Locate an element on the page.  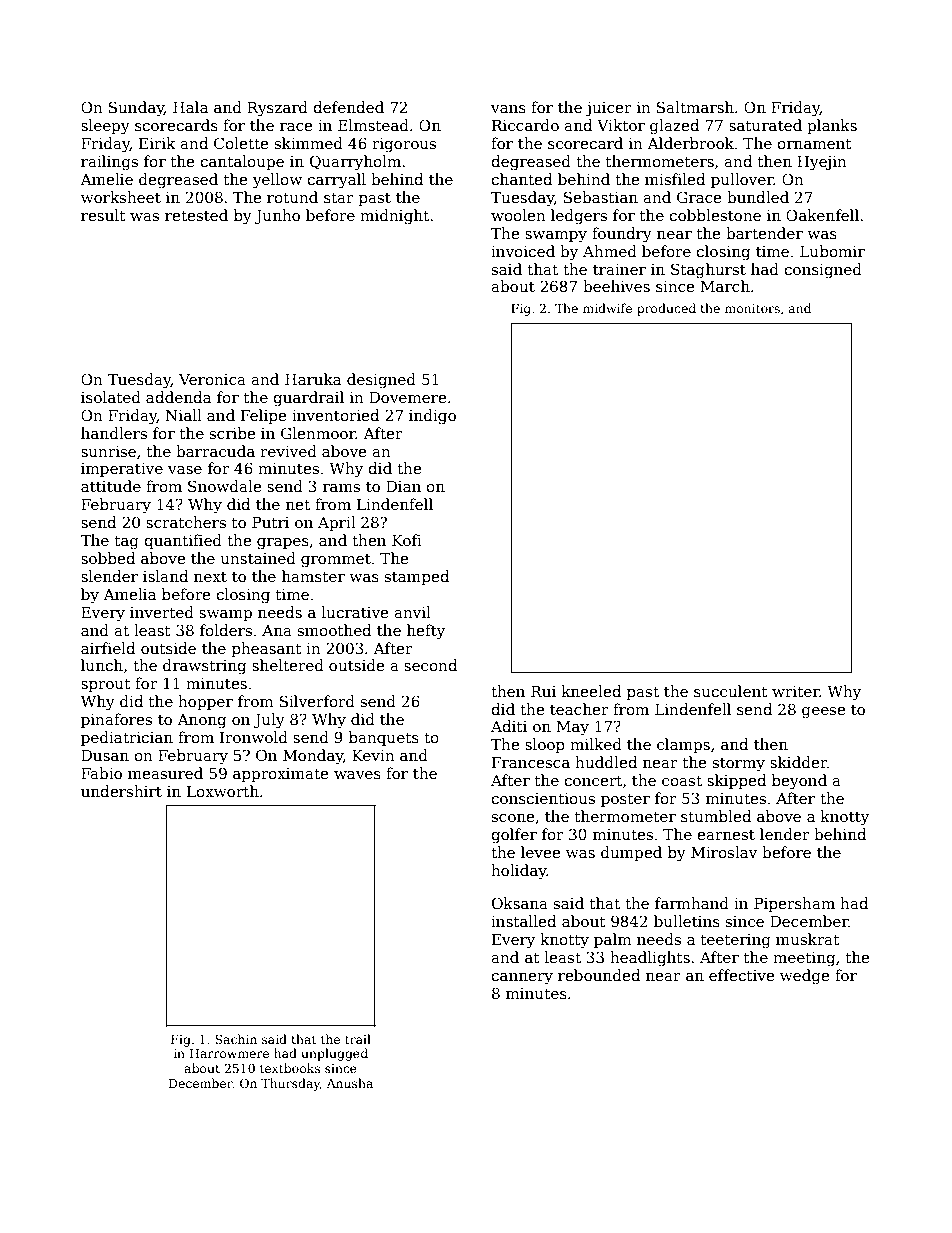
Kofi is located at coordinates (407, 540).
